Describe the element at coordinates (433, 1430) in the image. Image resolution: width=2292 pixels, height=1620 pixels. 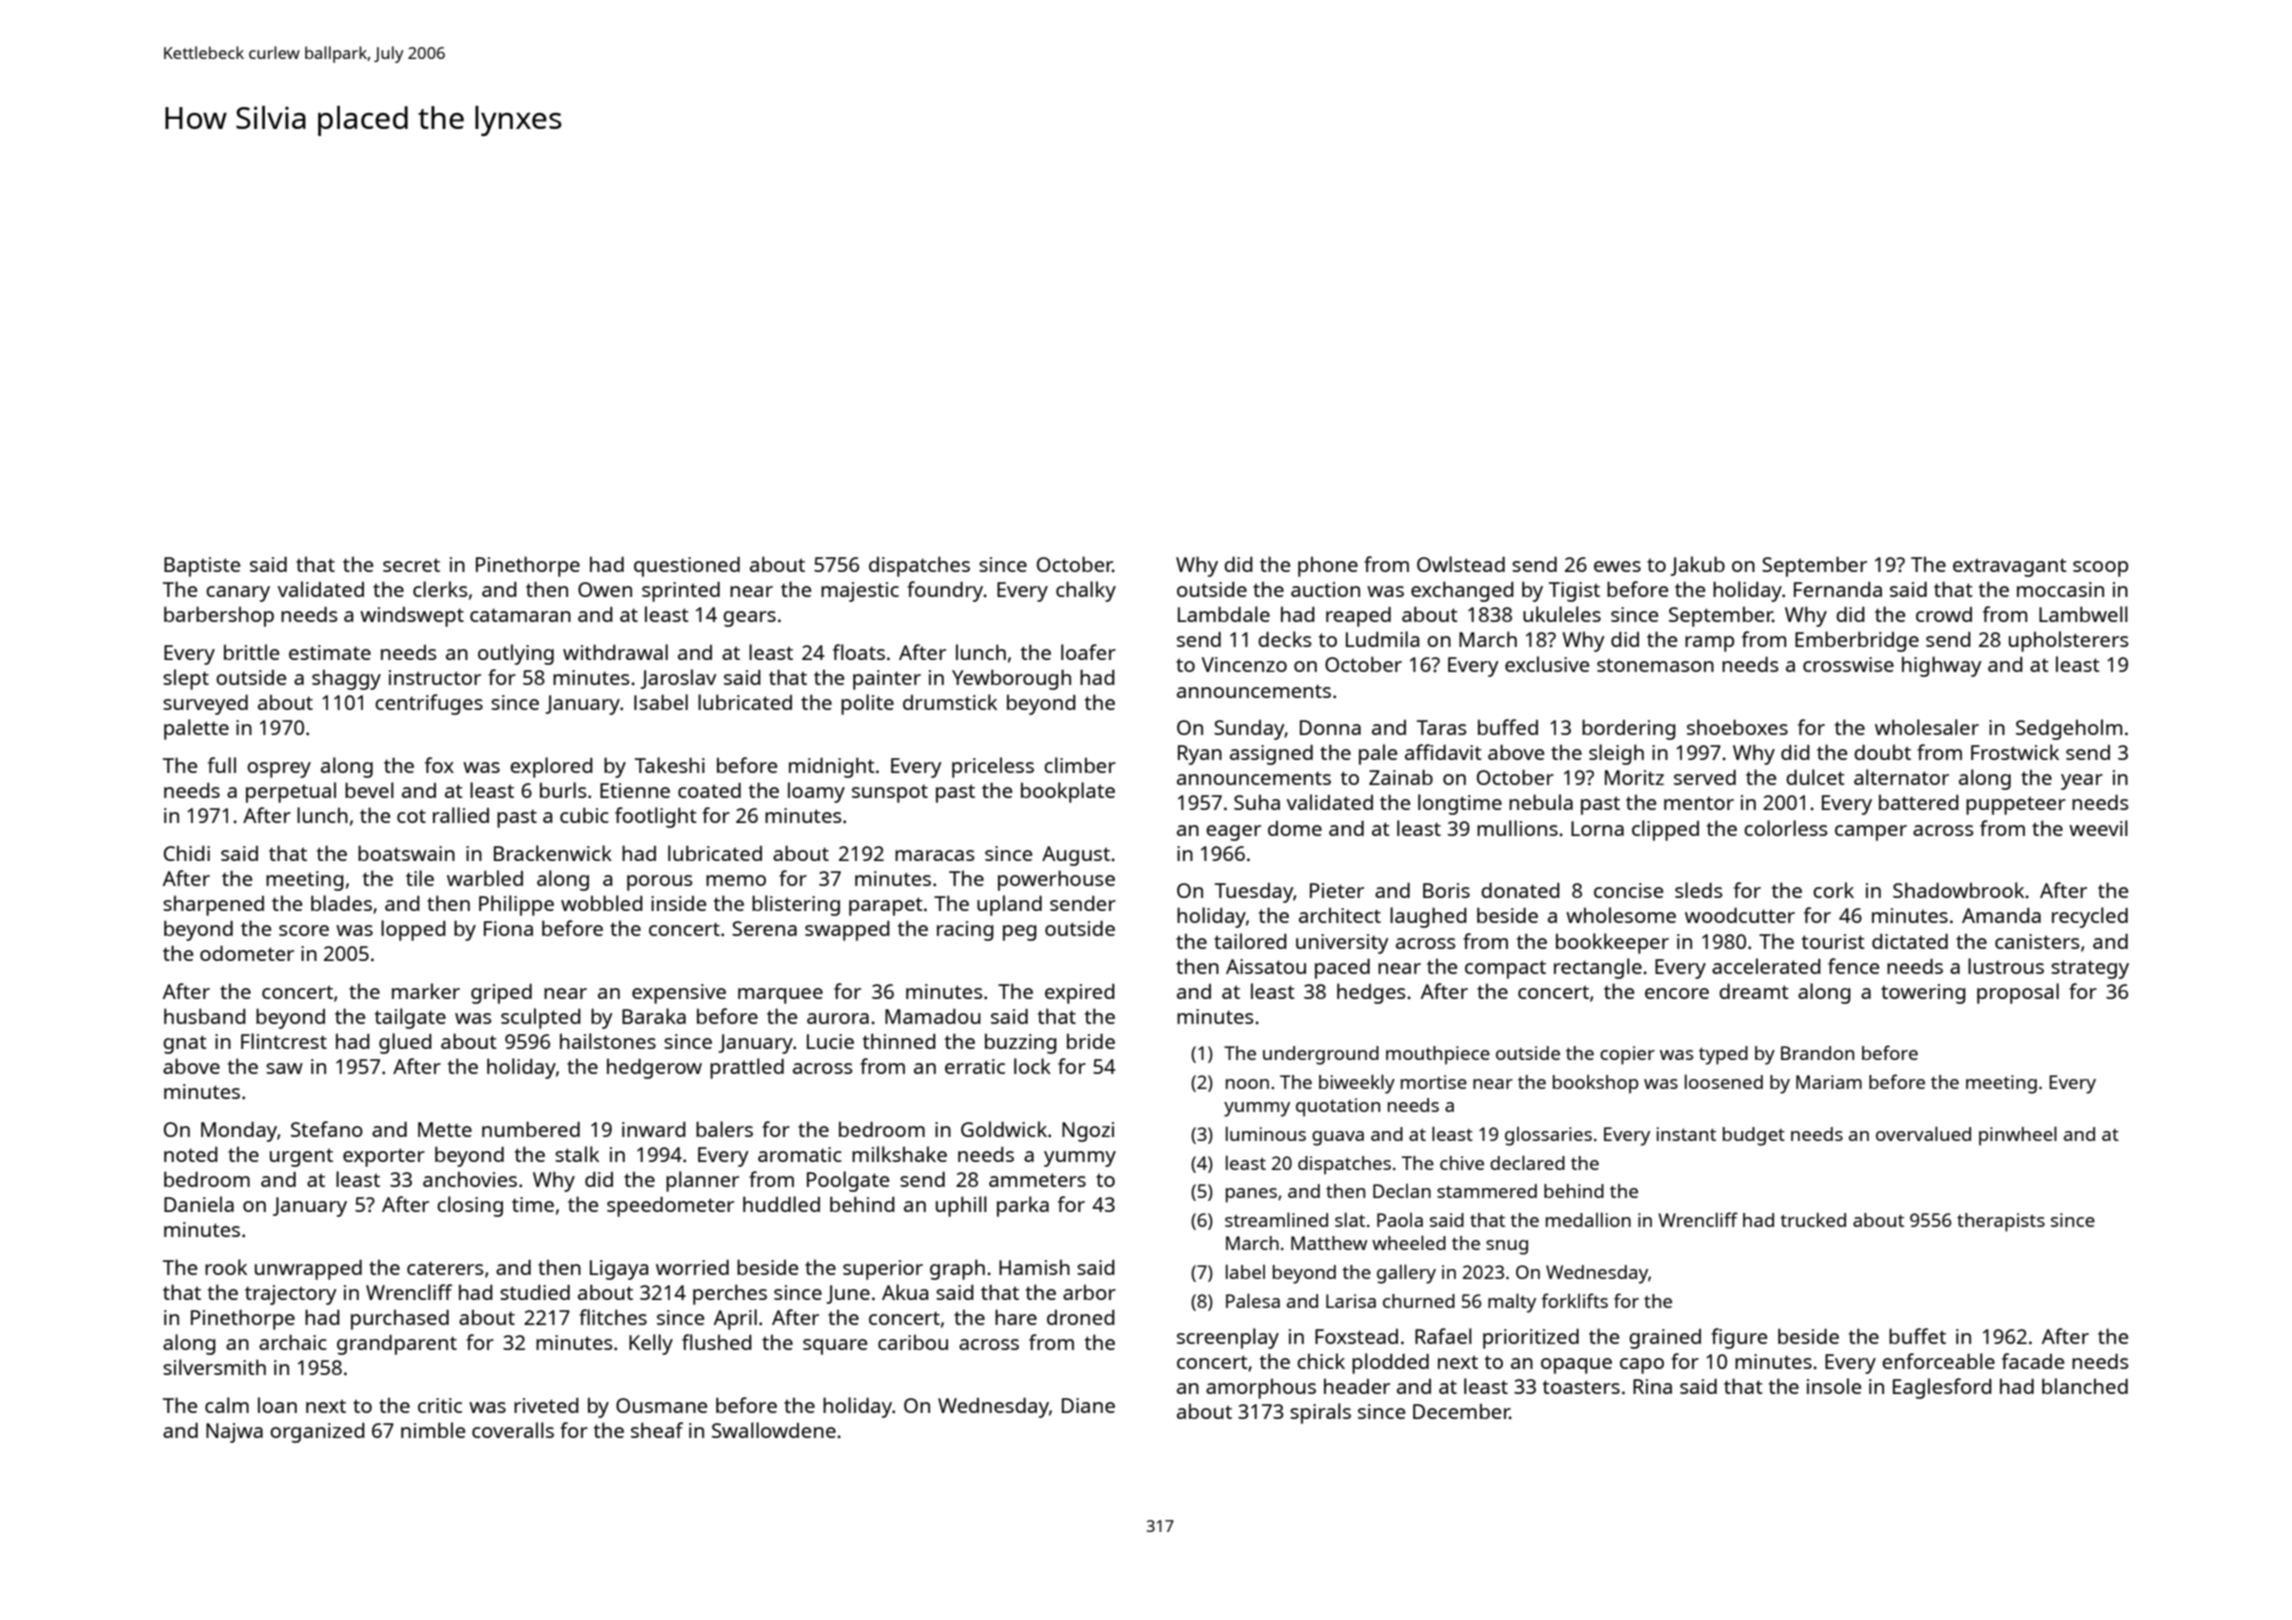
I see `nimble` at that location.
